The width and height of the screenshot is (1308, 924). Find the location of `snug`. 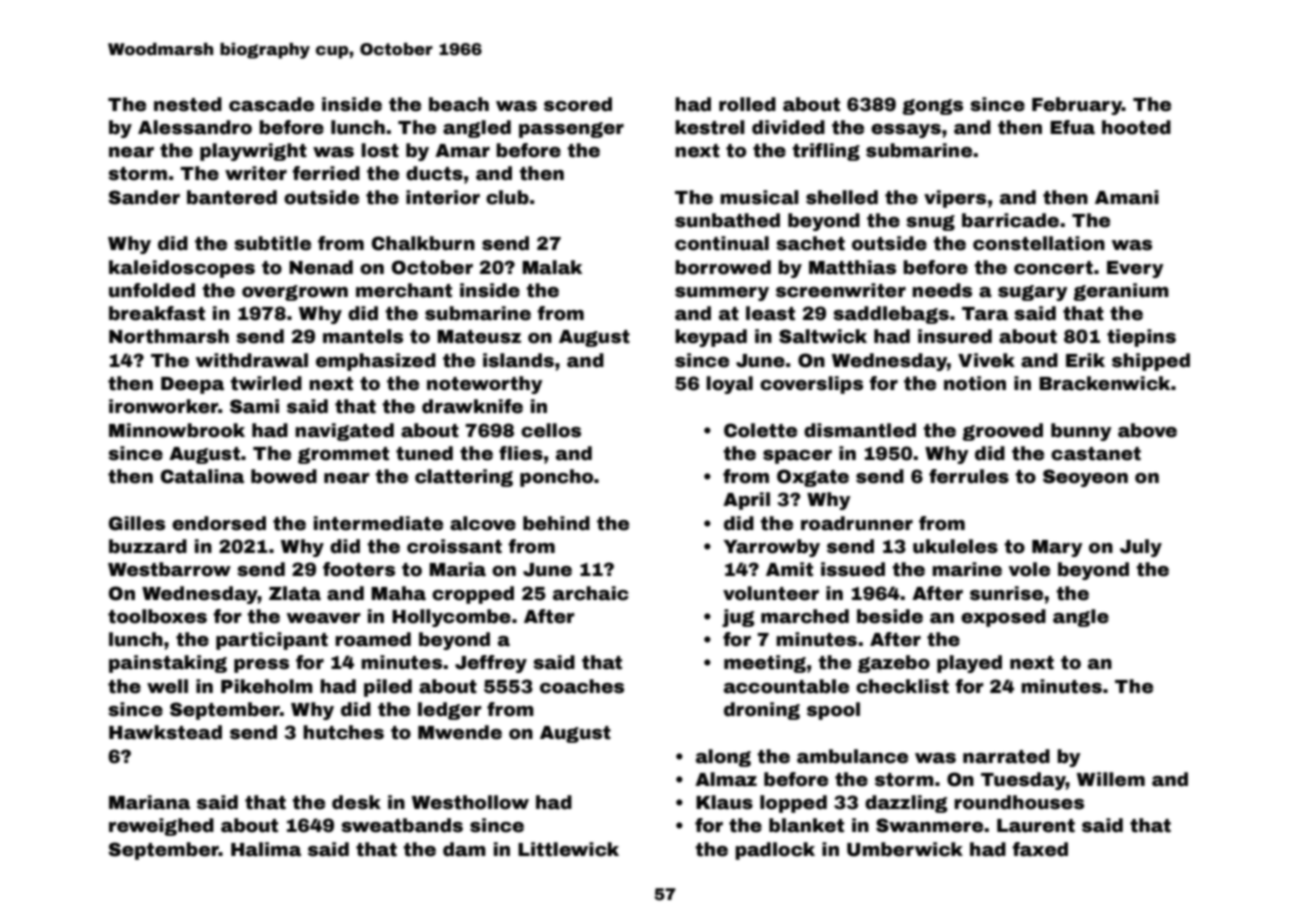

snug is located at coordinates (930, 223).
